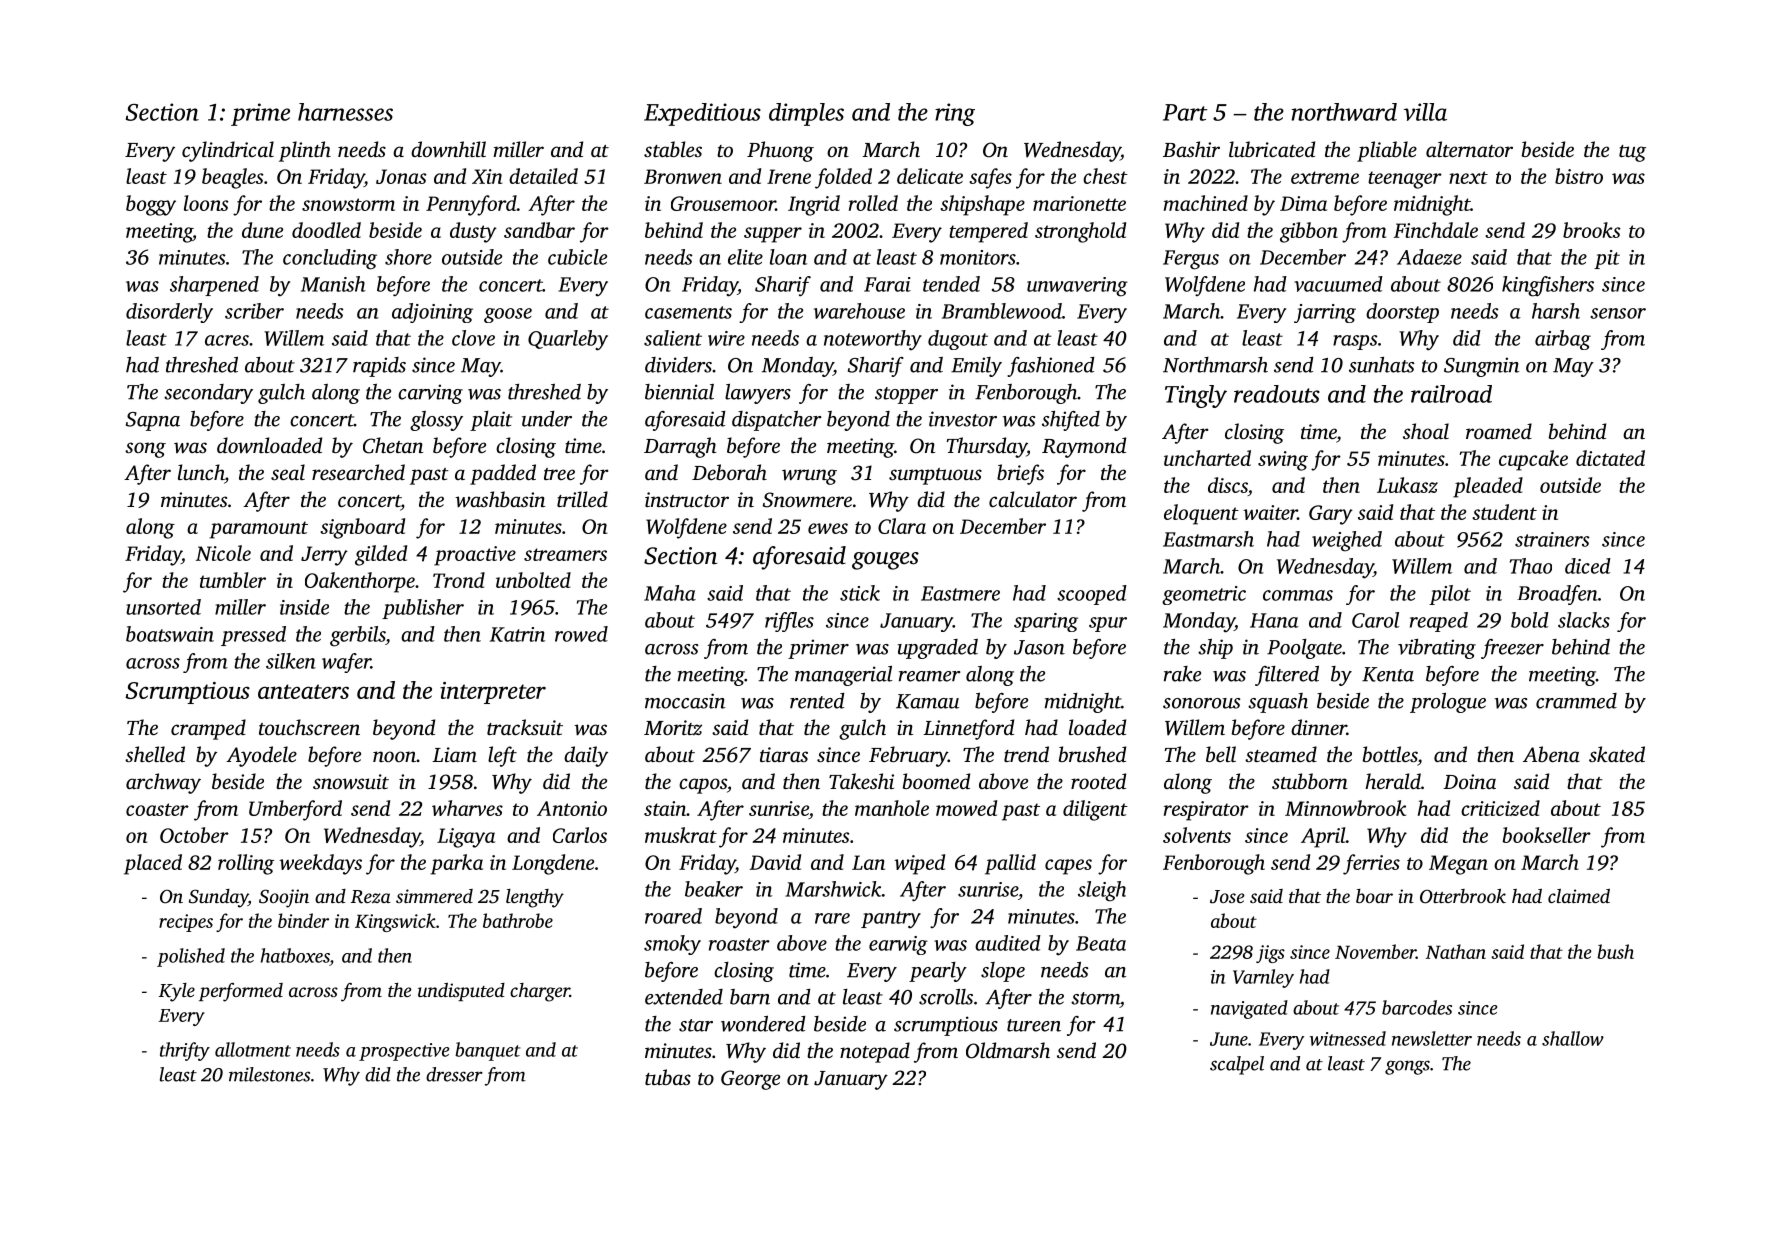  I want to click on Ayodele, so click(261, 756).
